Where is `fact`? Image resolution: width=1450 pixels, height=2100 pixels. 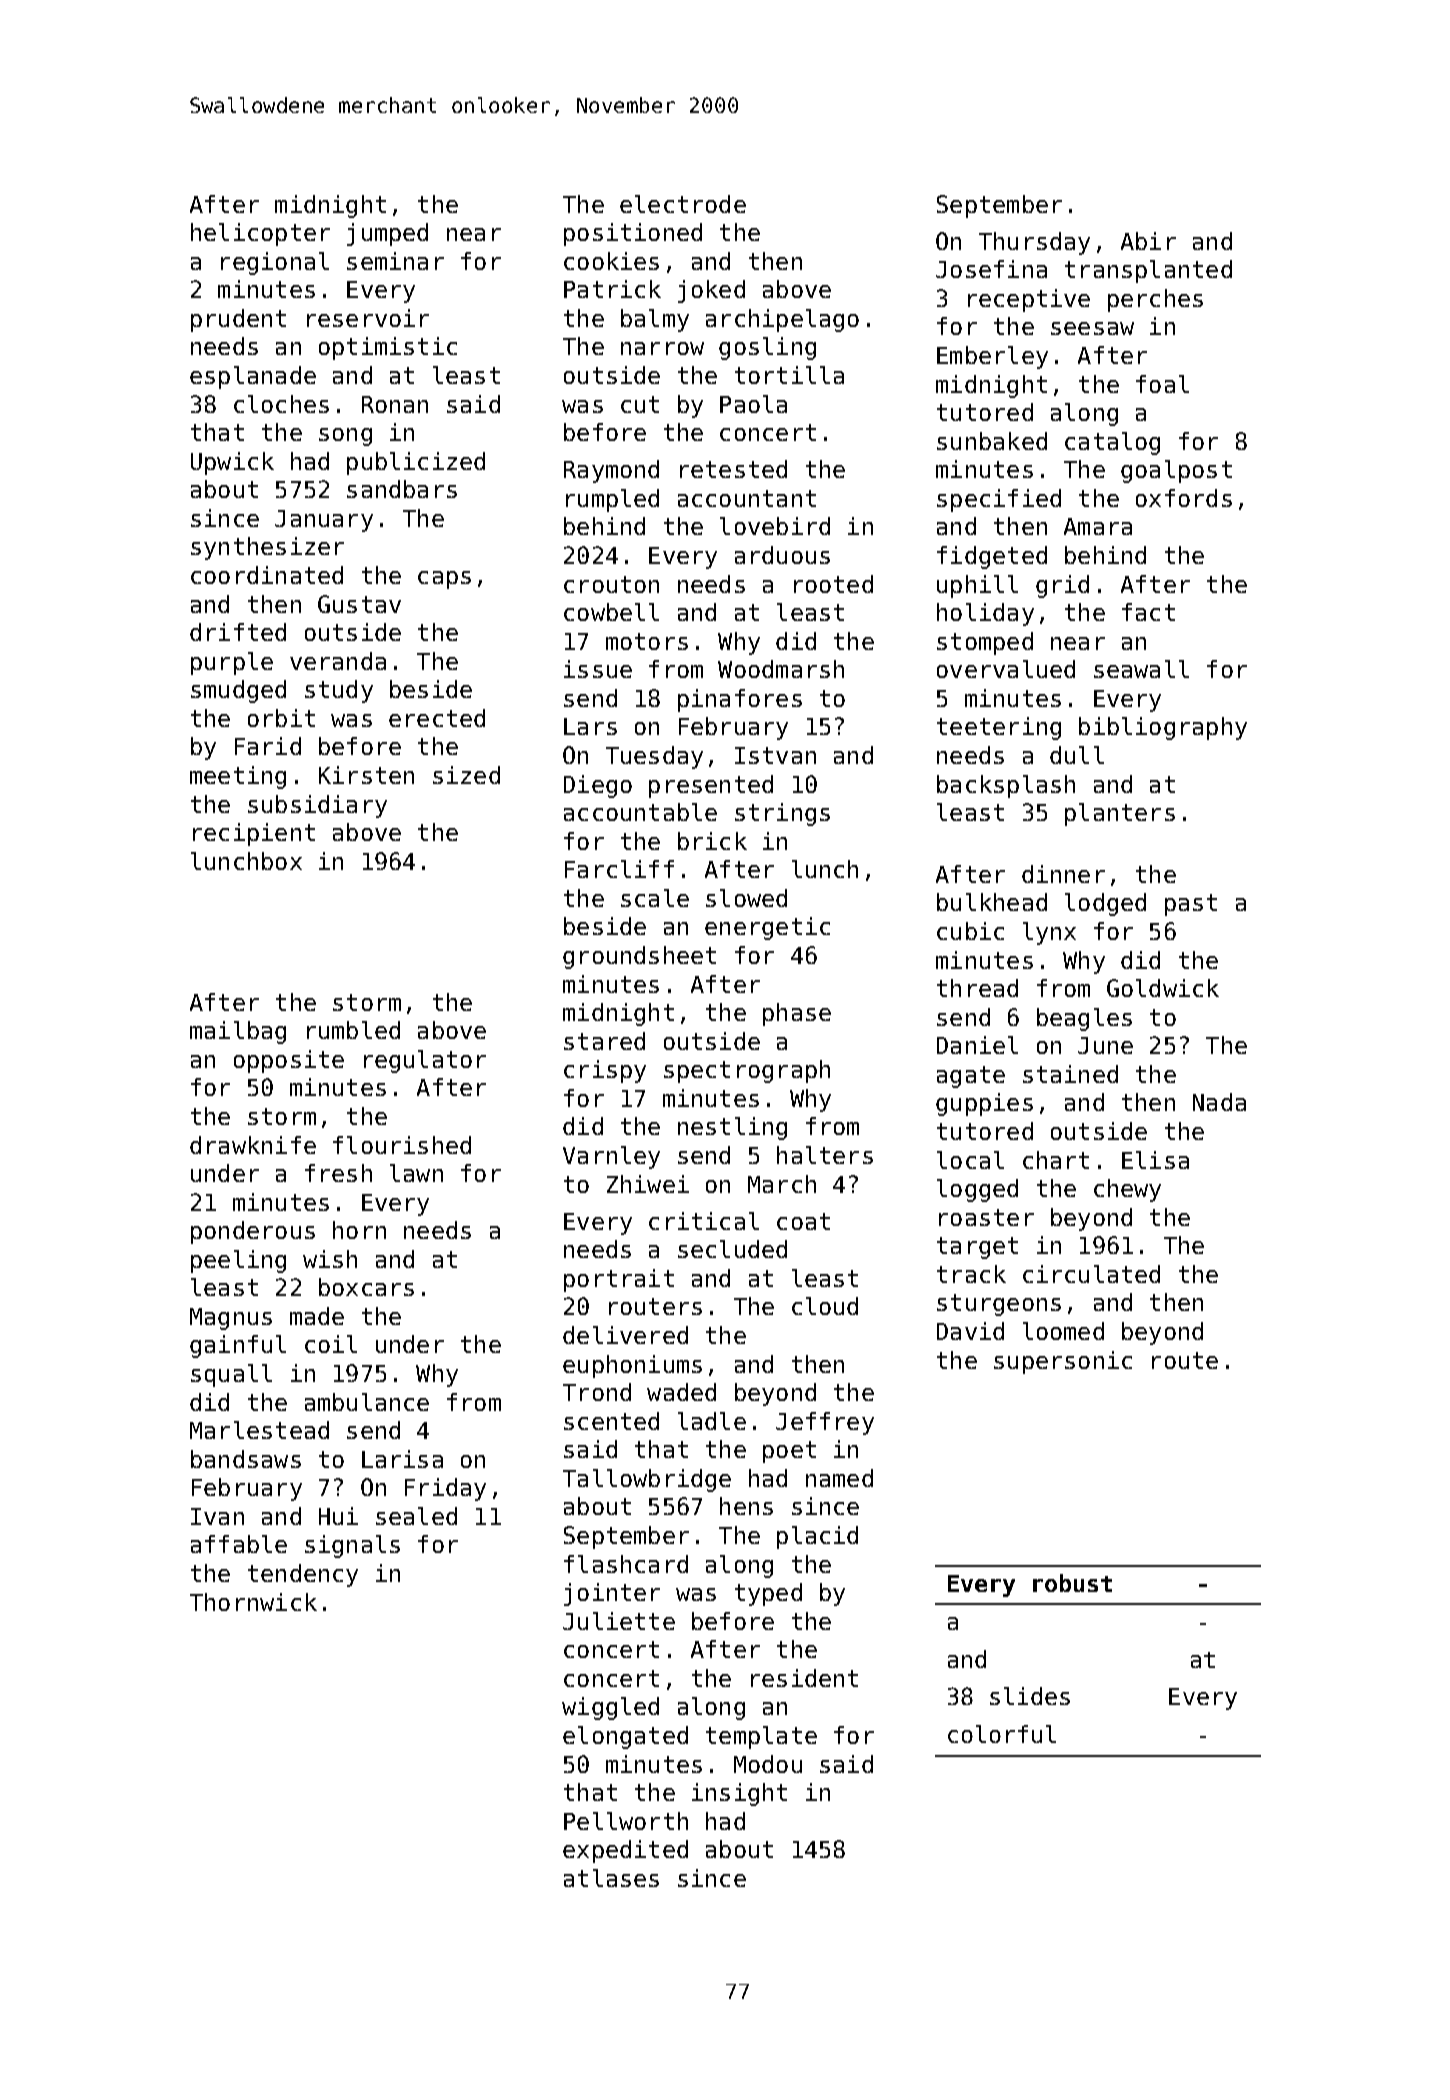
fact is located at coordinates (1148, 612).
